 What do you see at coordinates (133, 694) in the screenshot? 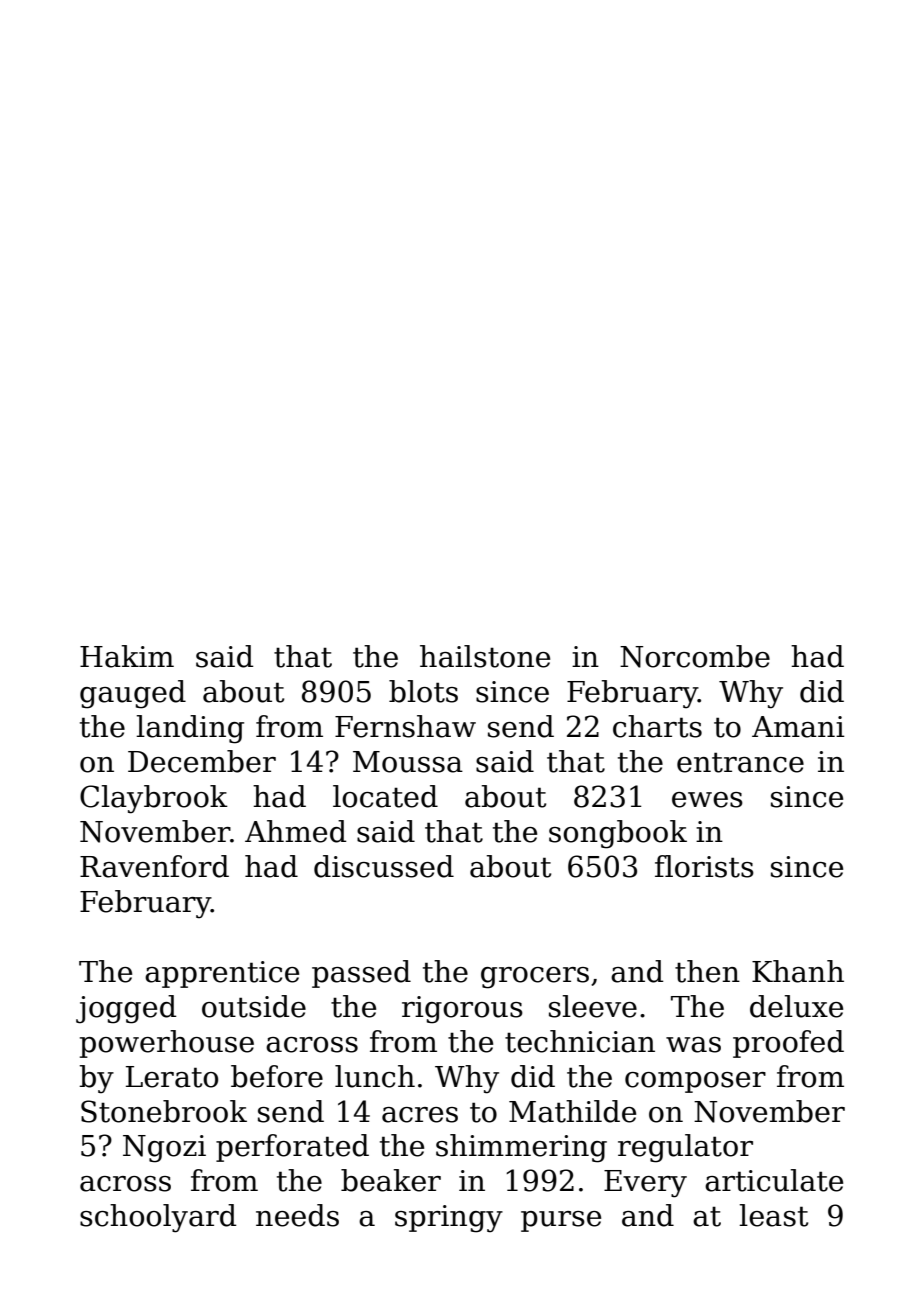
I see `gauged` at bounding box center [133, 694].
